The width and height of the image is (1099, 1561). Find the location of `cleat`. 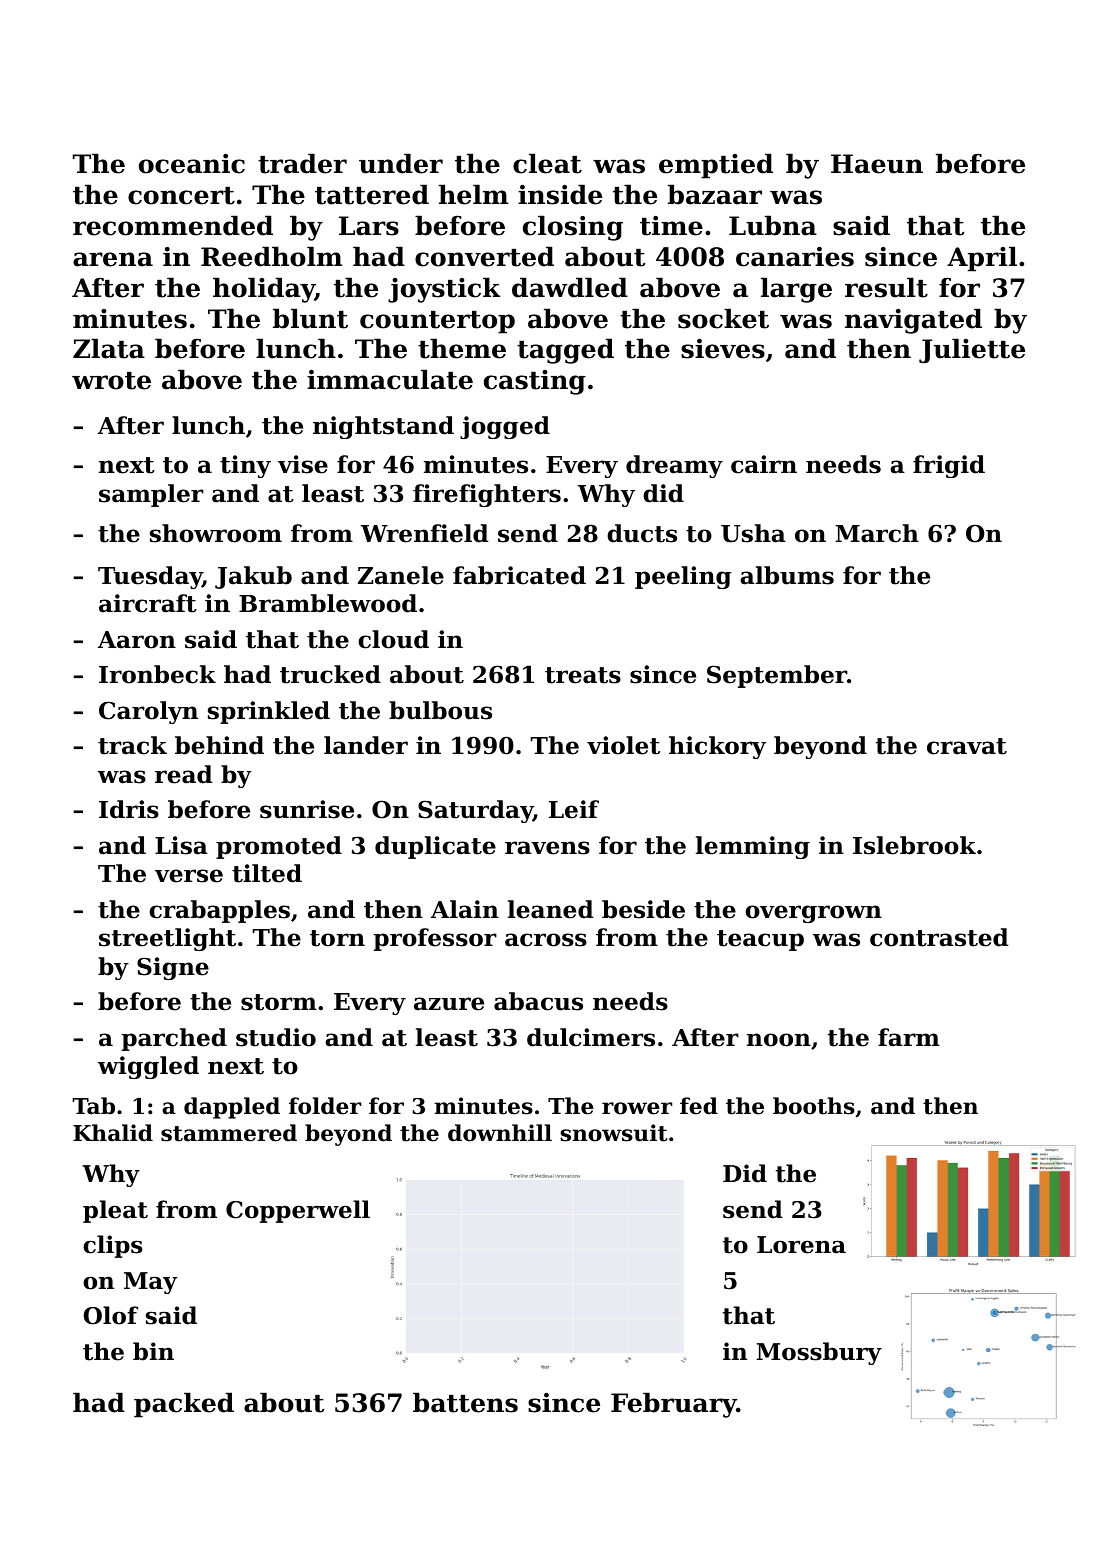

cleat is located at coordinates (547, 163).
